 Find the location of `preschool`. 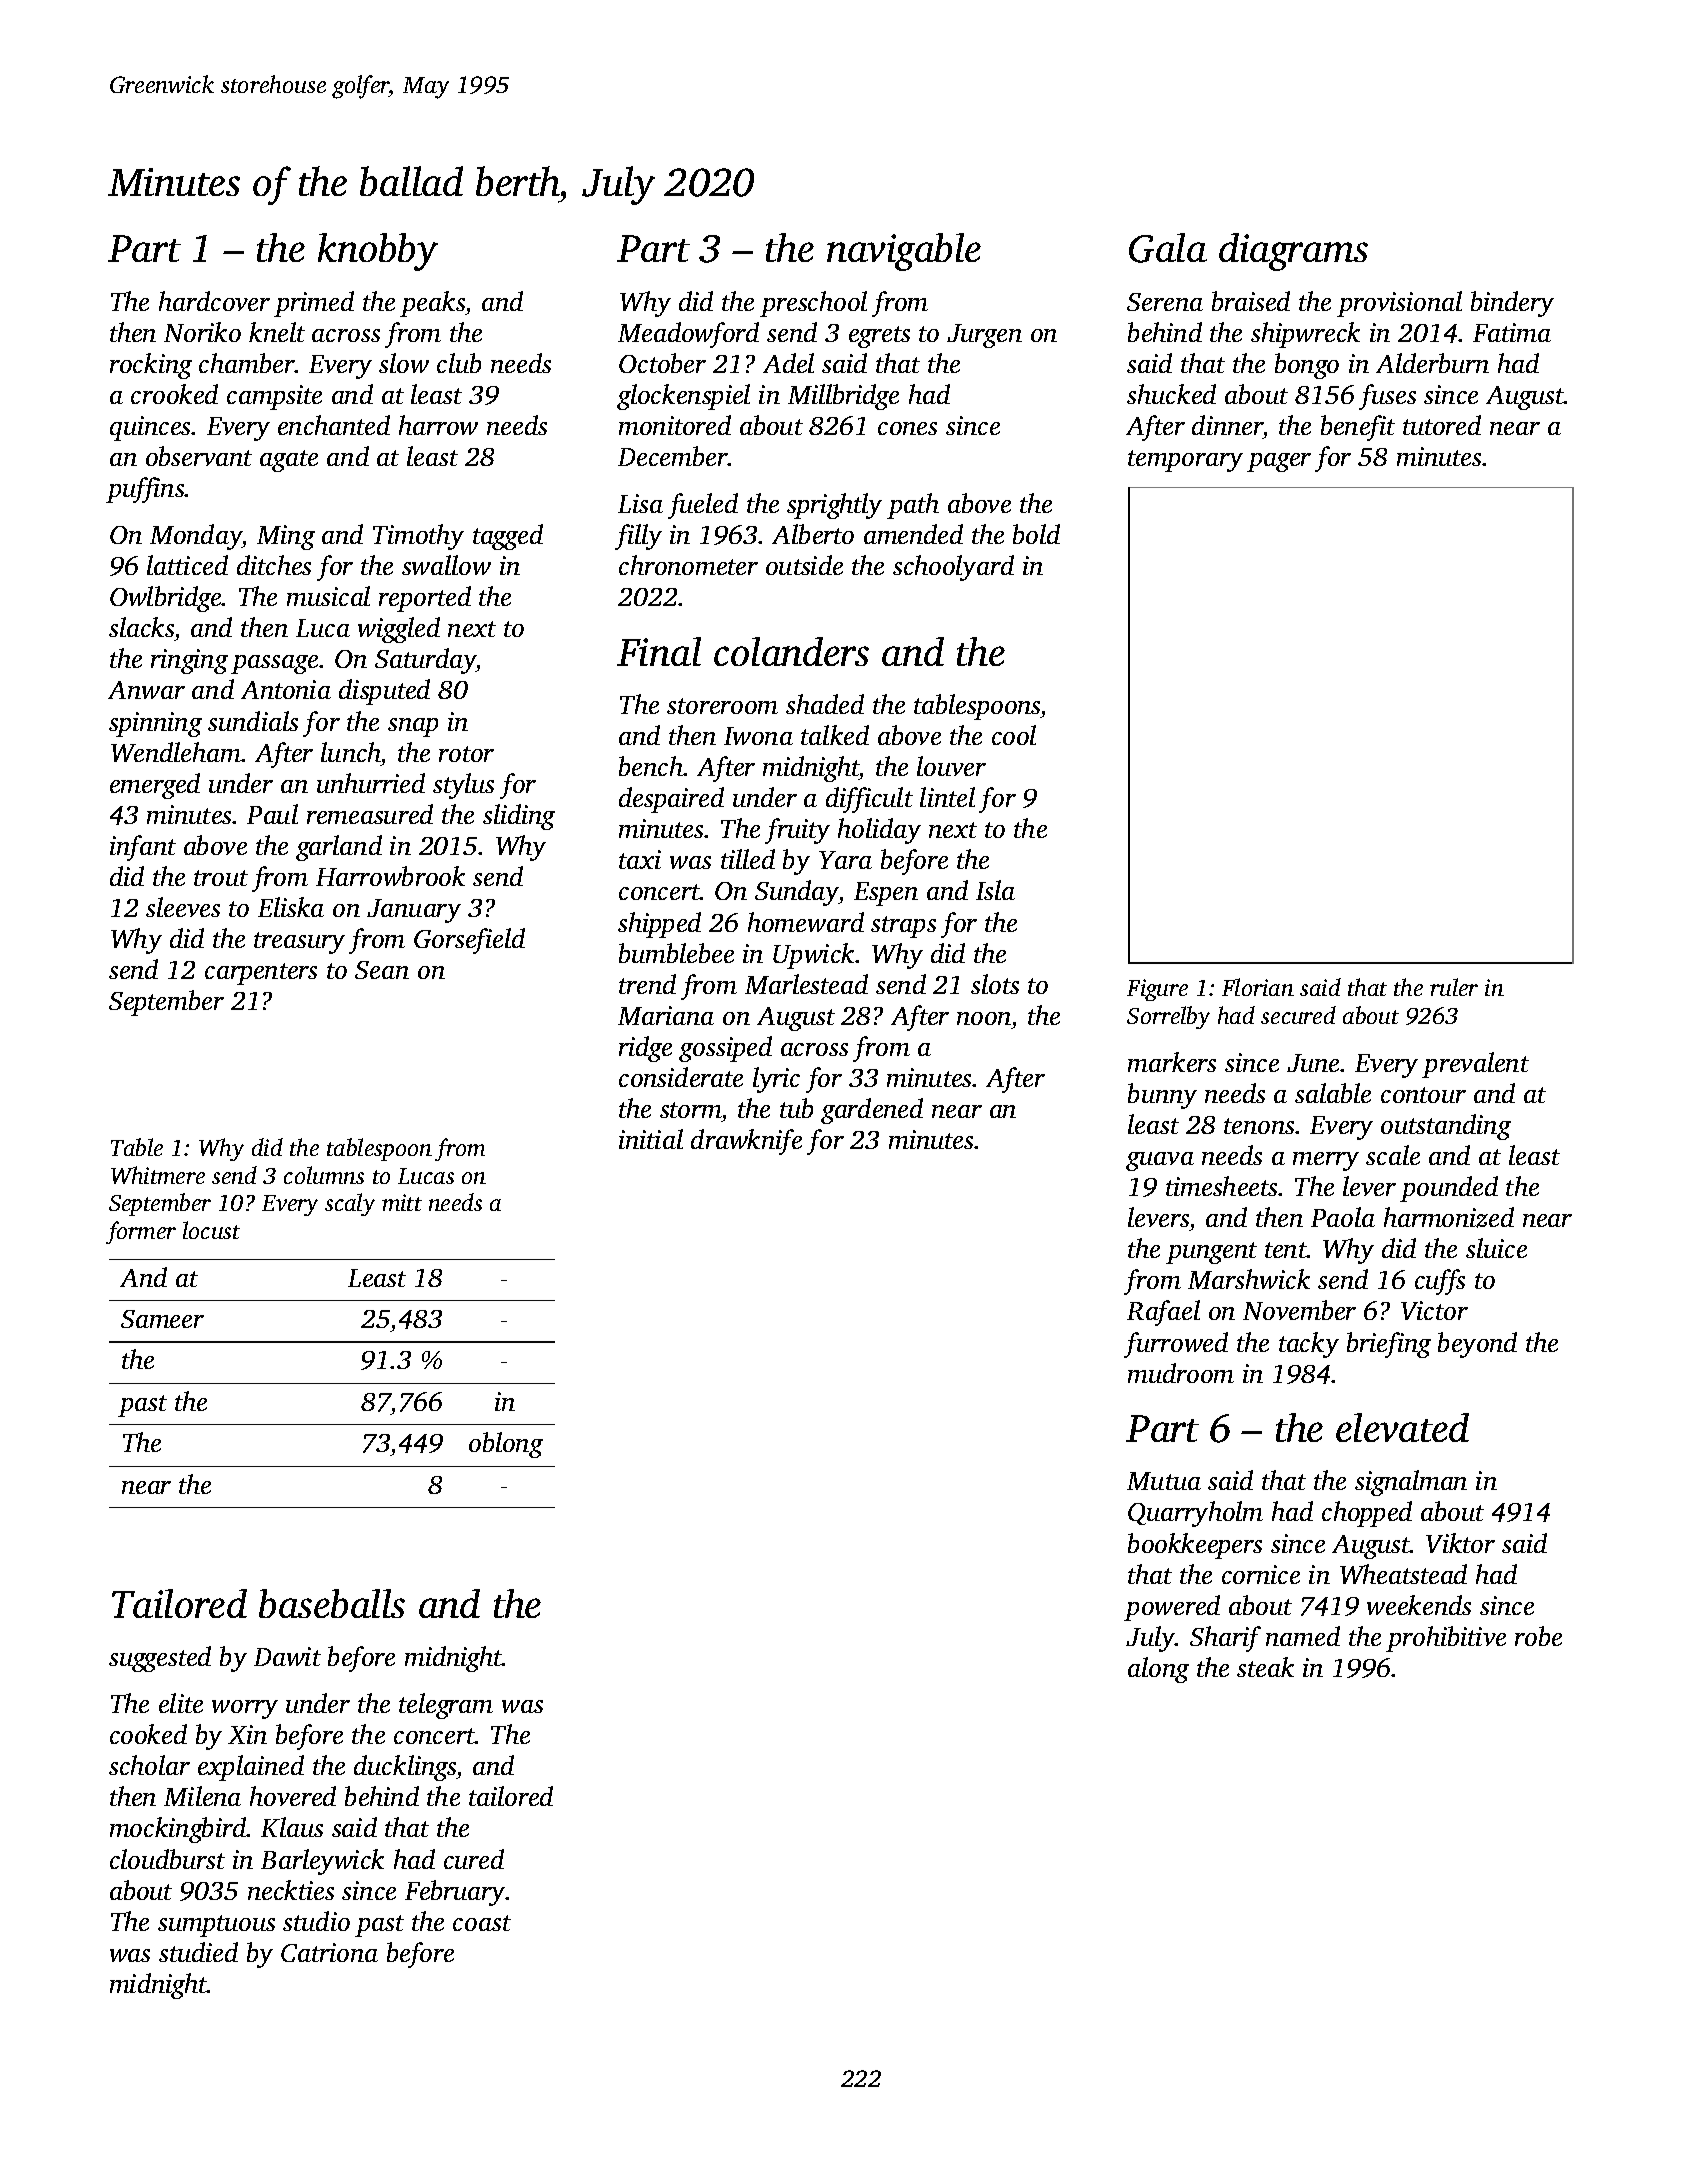

preschool is located at coordinates (813, 304).
